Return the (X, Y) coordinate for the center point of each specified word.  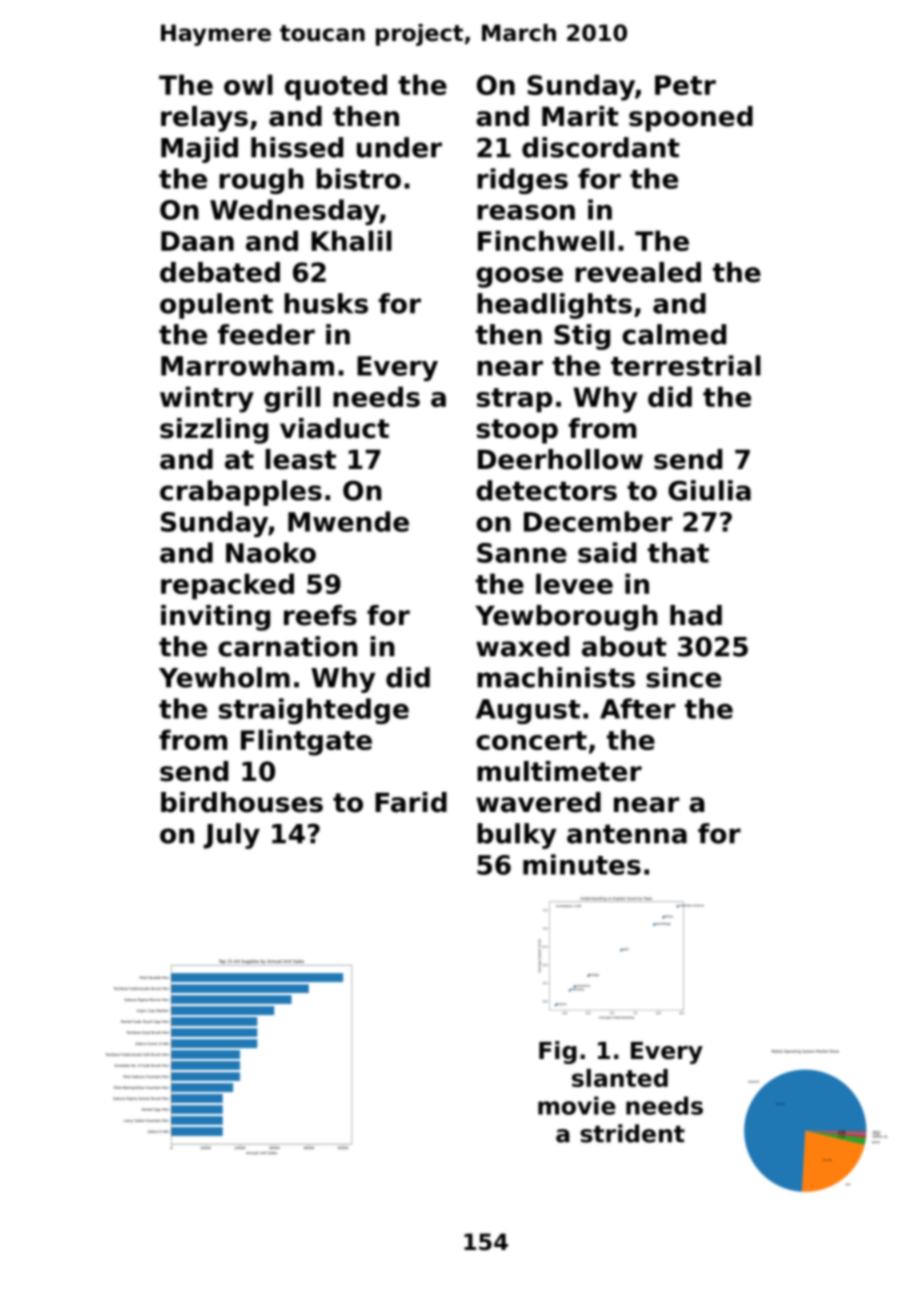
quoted (336, 87)
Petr (685, 85)
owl (248, 84)
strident (632, 1133)
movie (577, 1105)
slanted (620, 1078)
